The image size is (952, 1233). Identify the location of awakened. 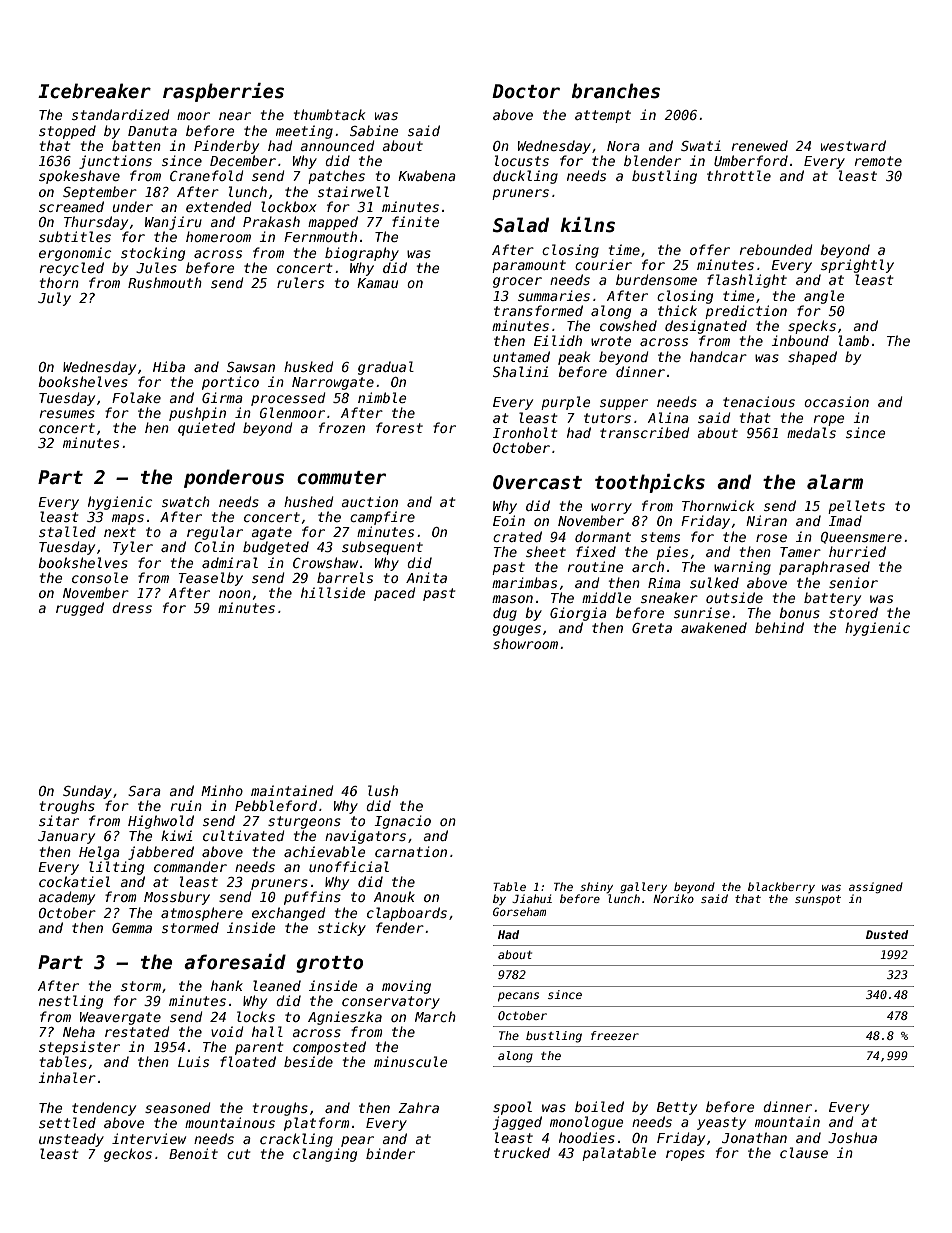
(714, 627).
